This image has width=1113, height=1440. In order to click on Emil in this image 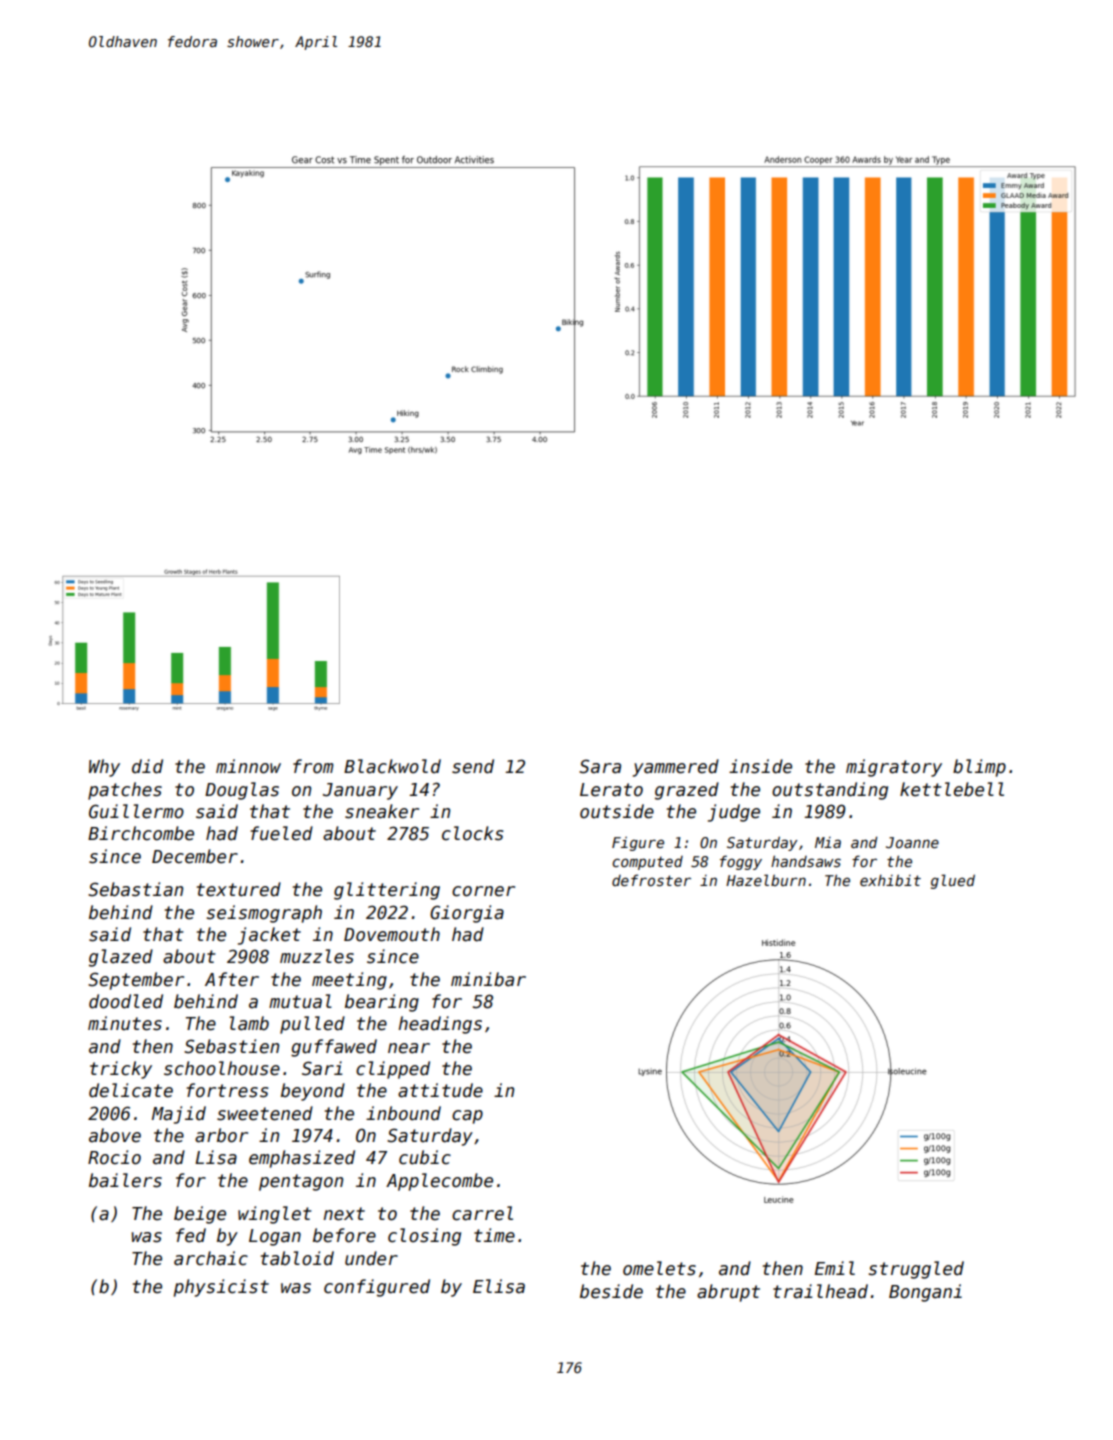, I will do `click(835, 1268)`.
